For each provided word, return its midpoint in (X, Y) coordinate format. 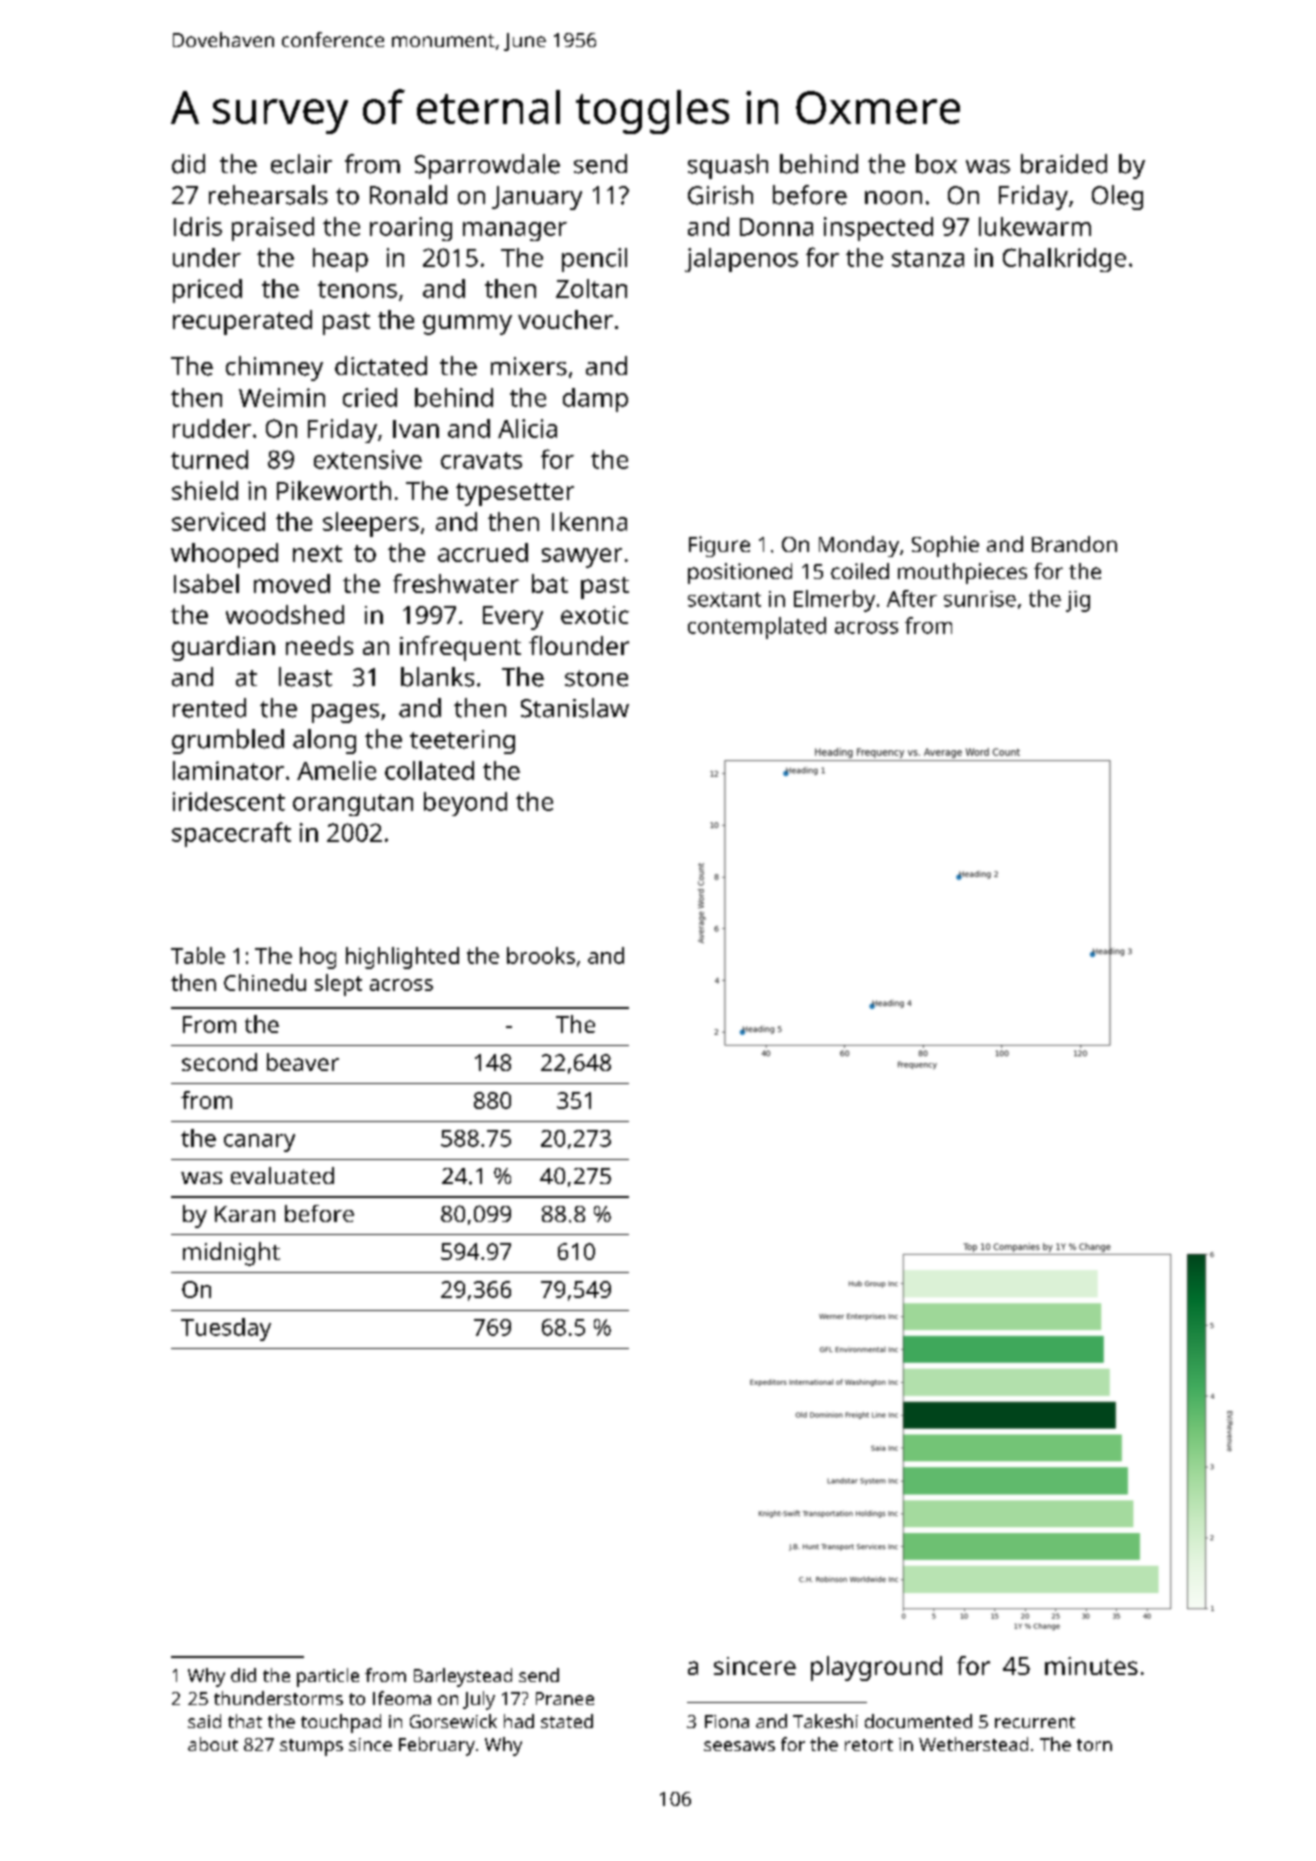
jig (1078, 601)
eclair (301, 164)
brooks (541, 955)
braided (1064, 164)
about (213, 1744)
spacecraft (231, 834)
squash (728, 166)
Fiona (727, 1721)
